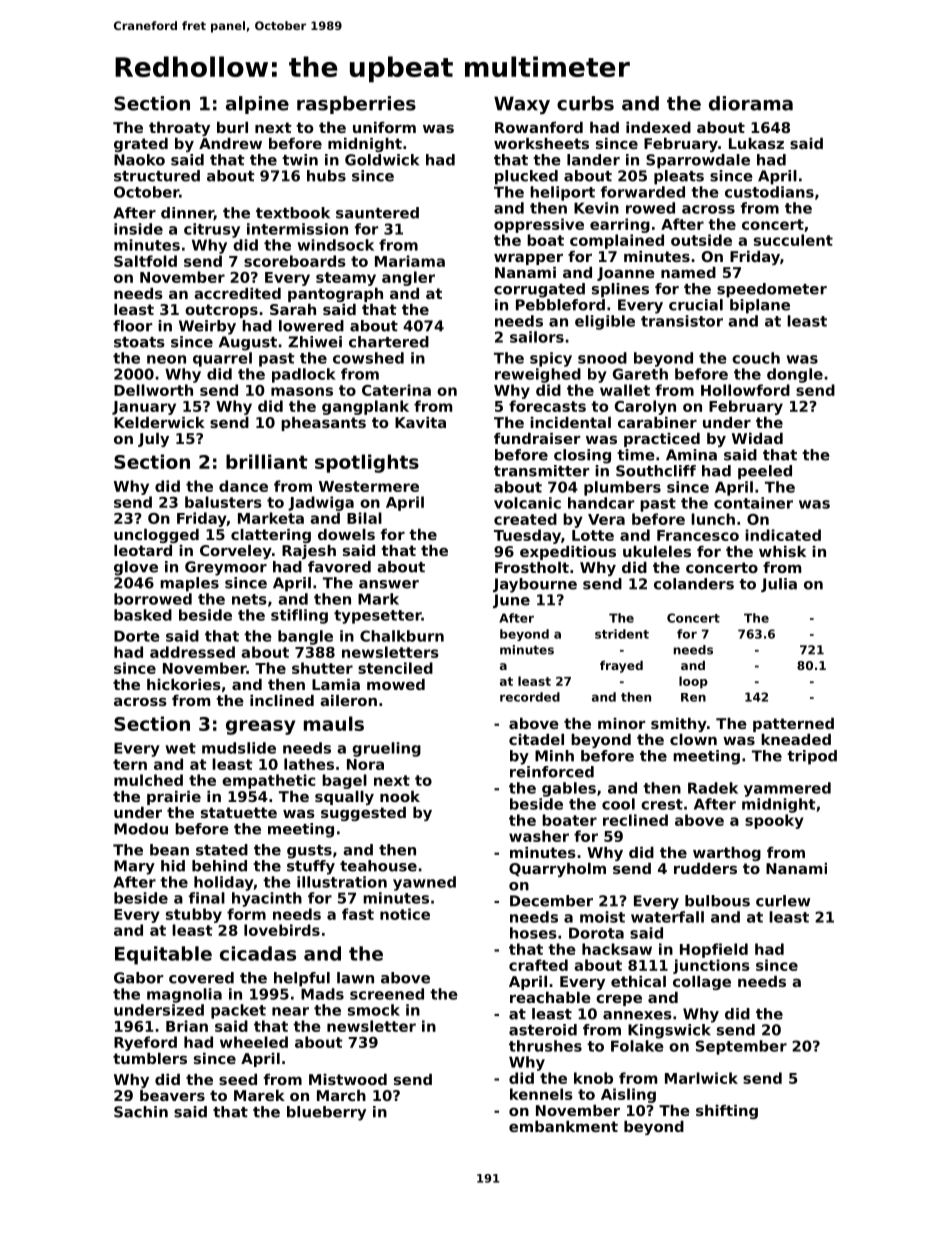 The width and height of the document is (952, 1233). Describe the element at coordinates (356, 105) in the document. I see `raspberries` at that location.
